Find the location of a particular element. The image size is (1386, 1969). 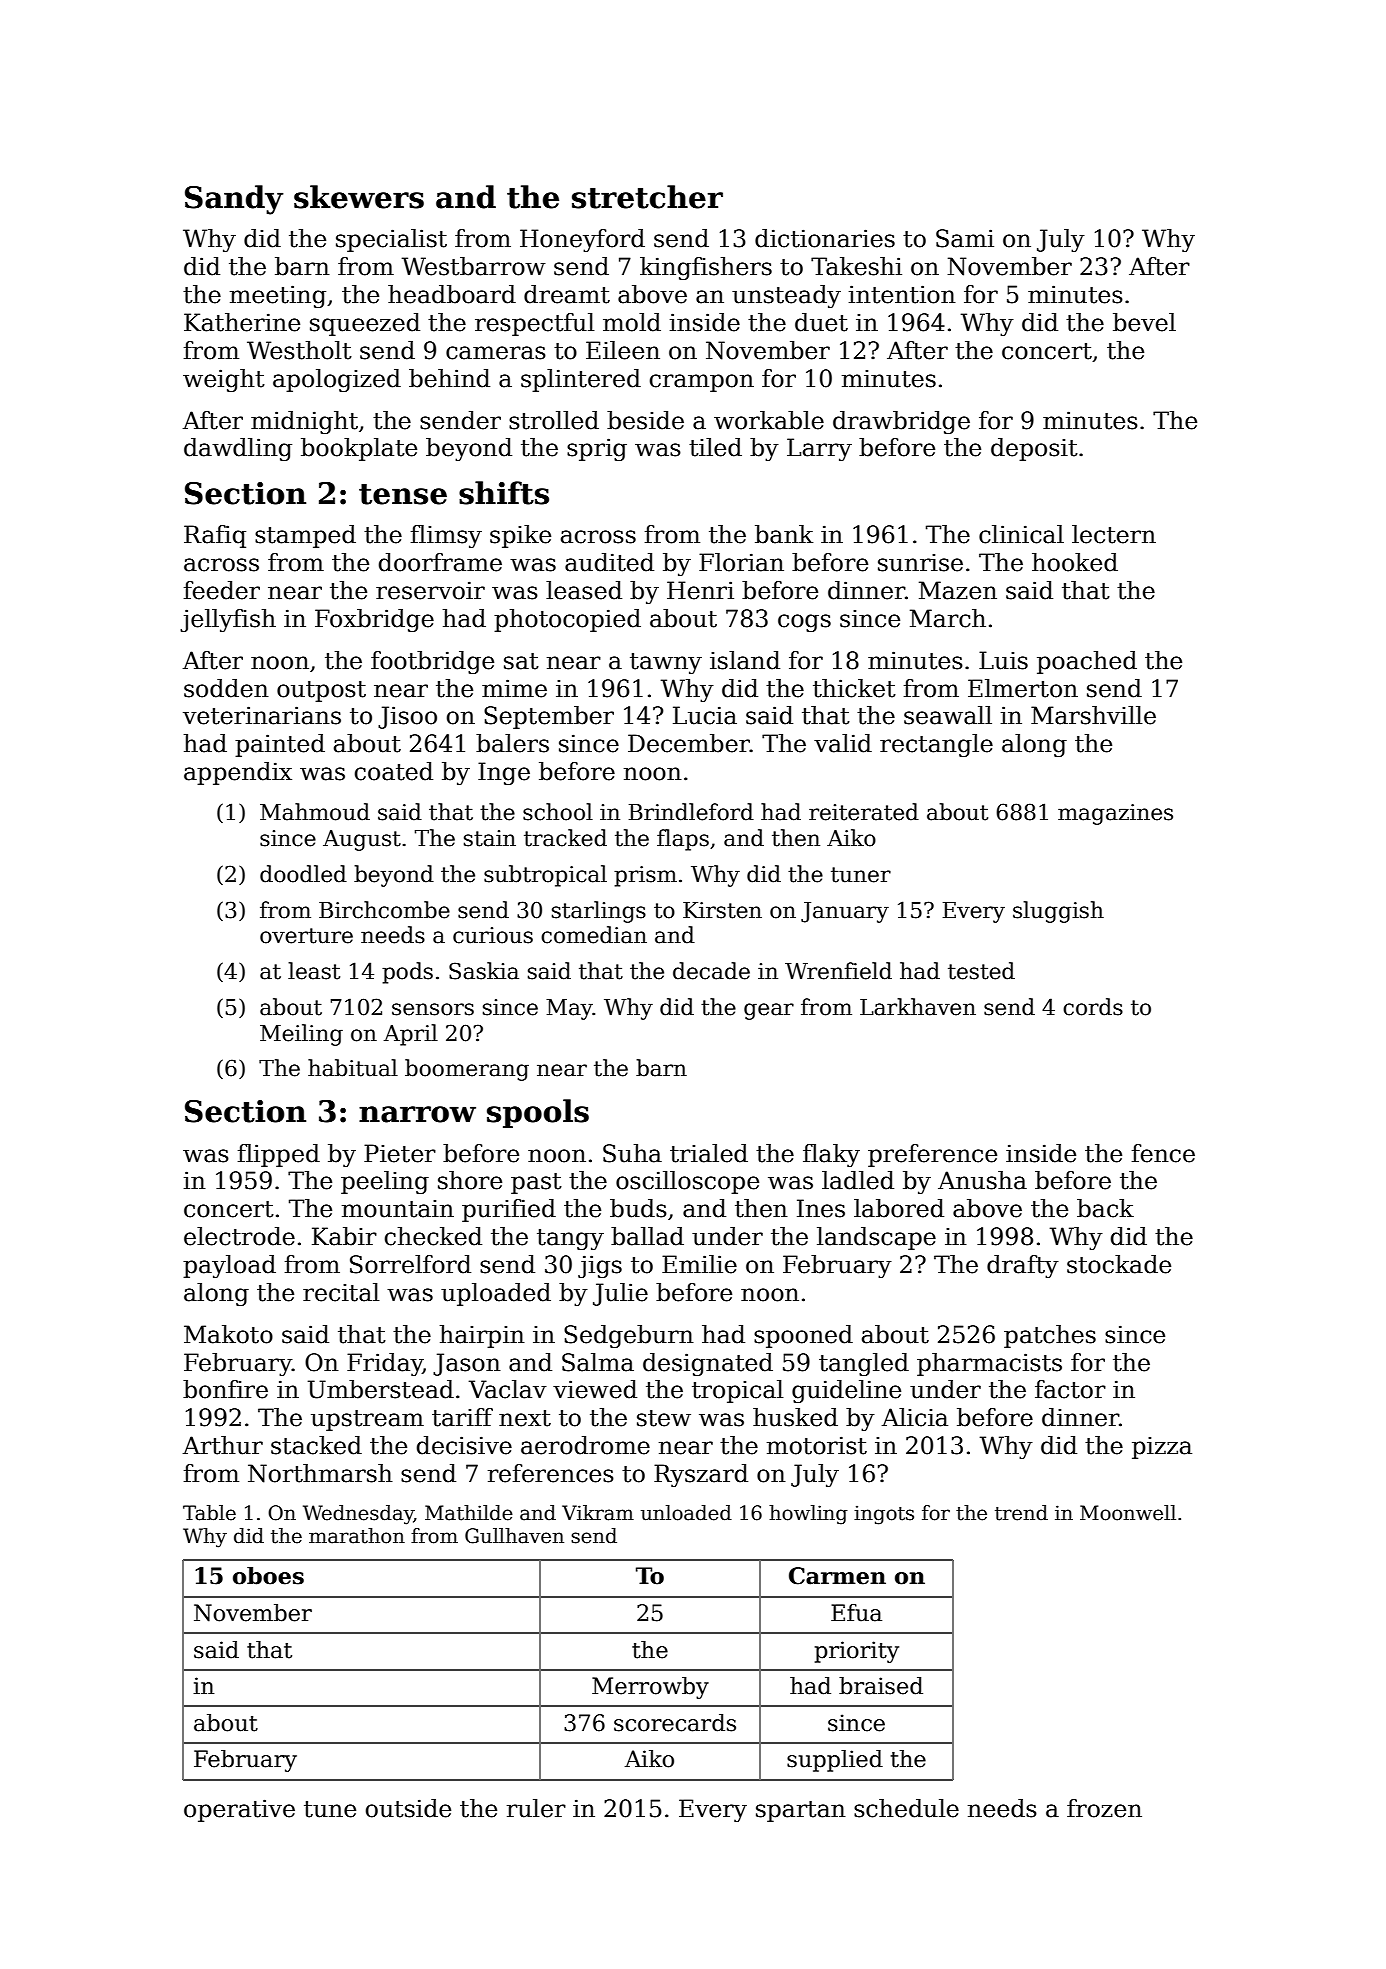

May is located at coordinates (569, 1009).
